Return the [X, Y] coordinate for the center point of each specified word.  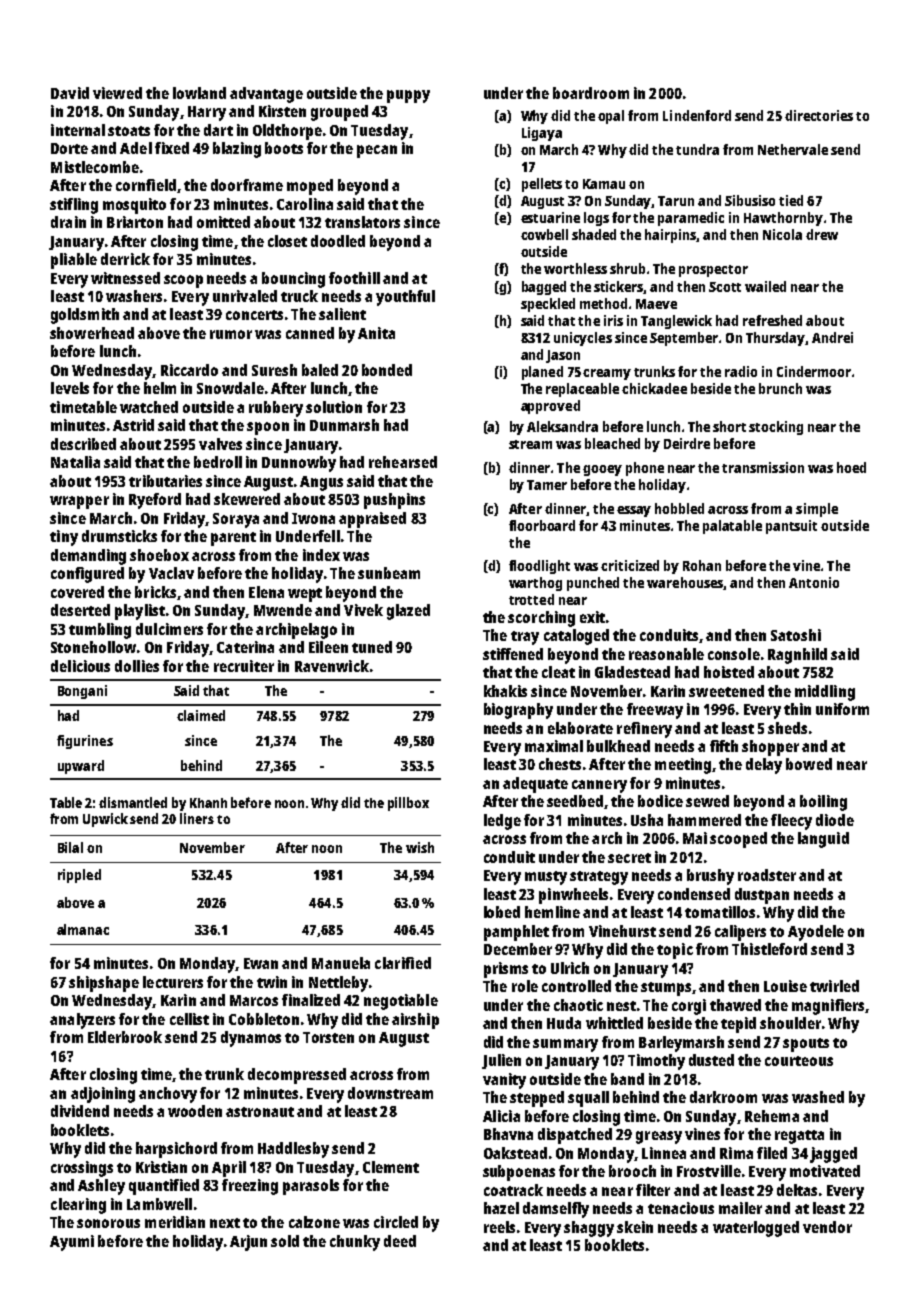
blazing [237, 150]
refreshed [772, 320]
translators [362, 222]
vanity [504, 1081]
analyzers [82, 1021]
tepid [738, 1025]
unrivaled [245, 296]
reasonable [666, 654]
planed [542, 373]
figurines [85, 742]
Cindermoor [814, 371]
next [225, 1223]
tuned [372, 647]
